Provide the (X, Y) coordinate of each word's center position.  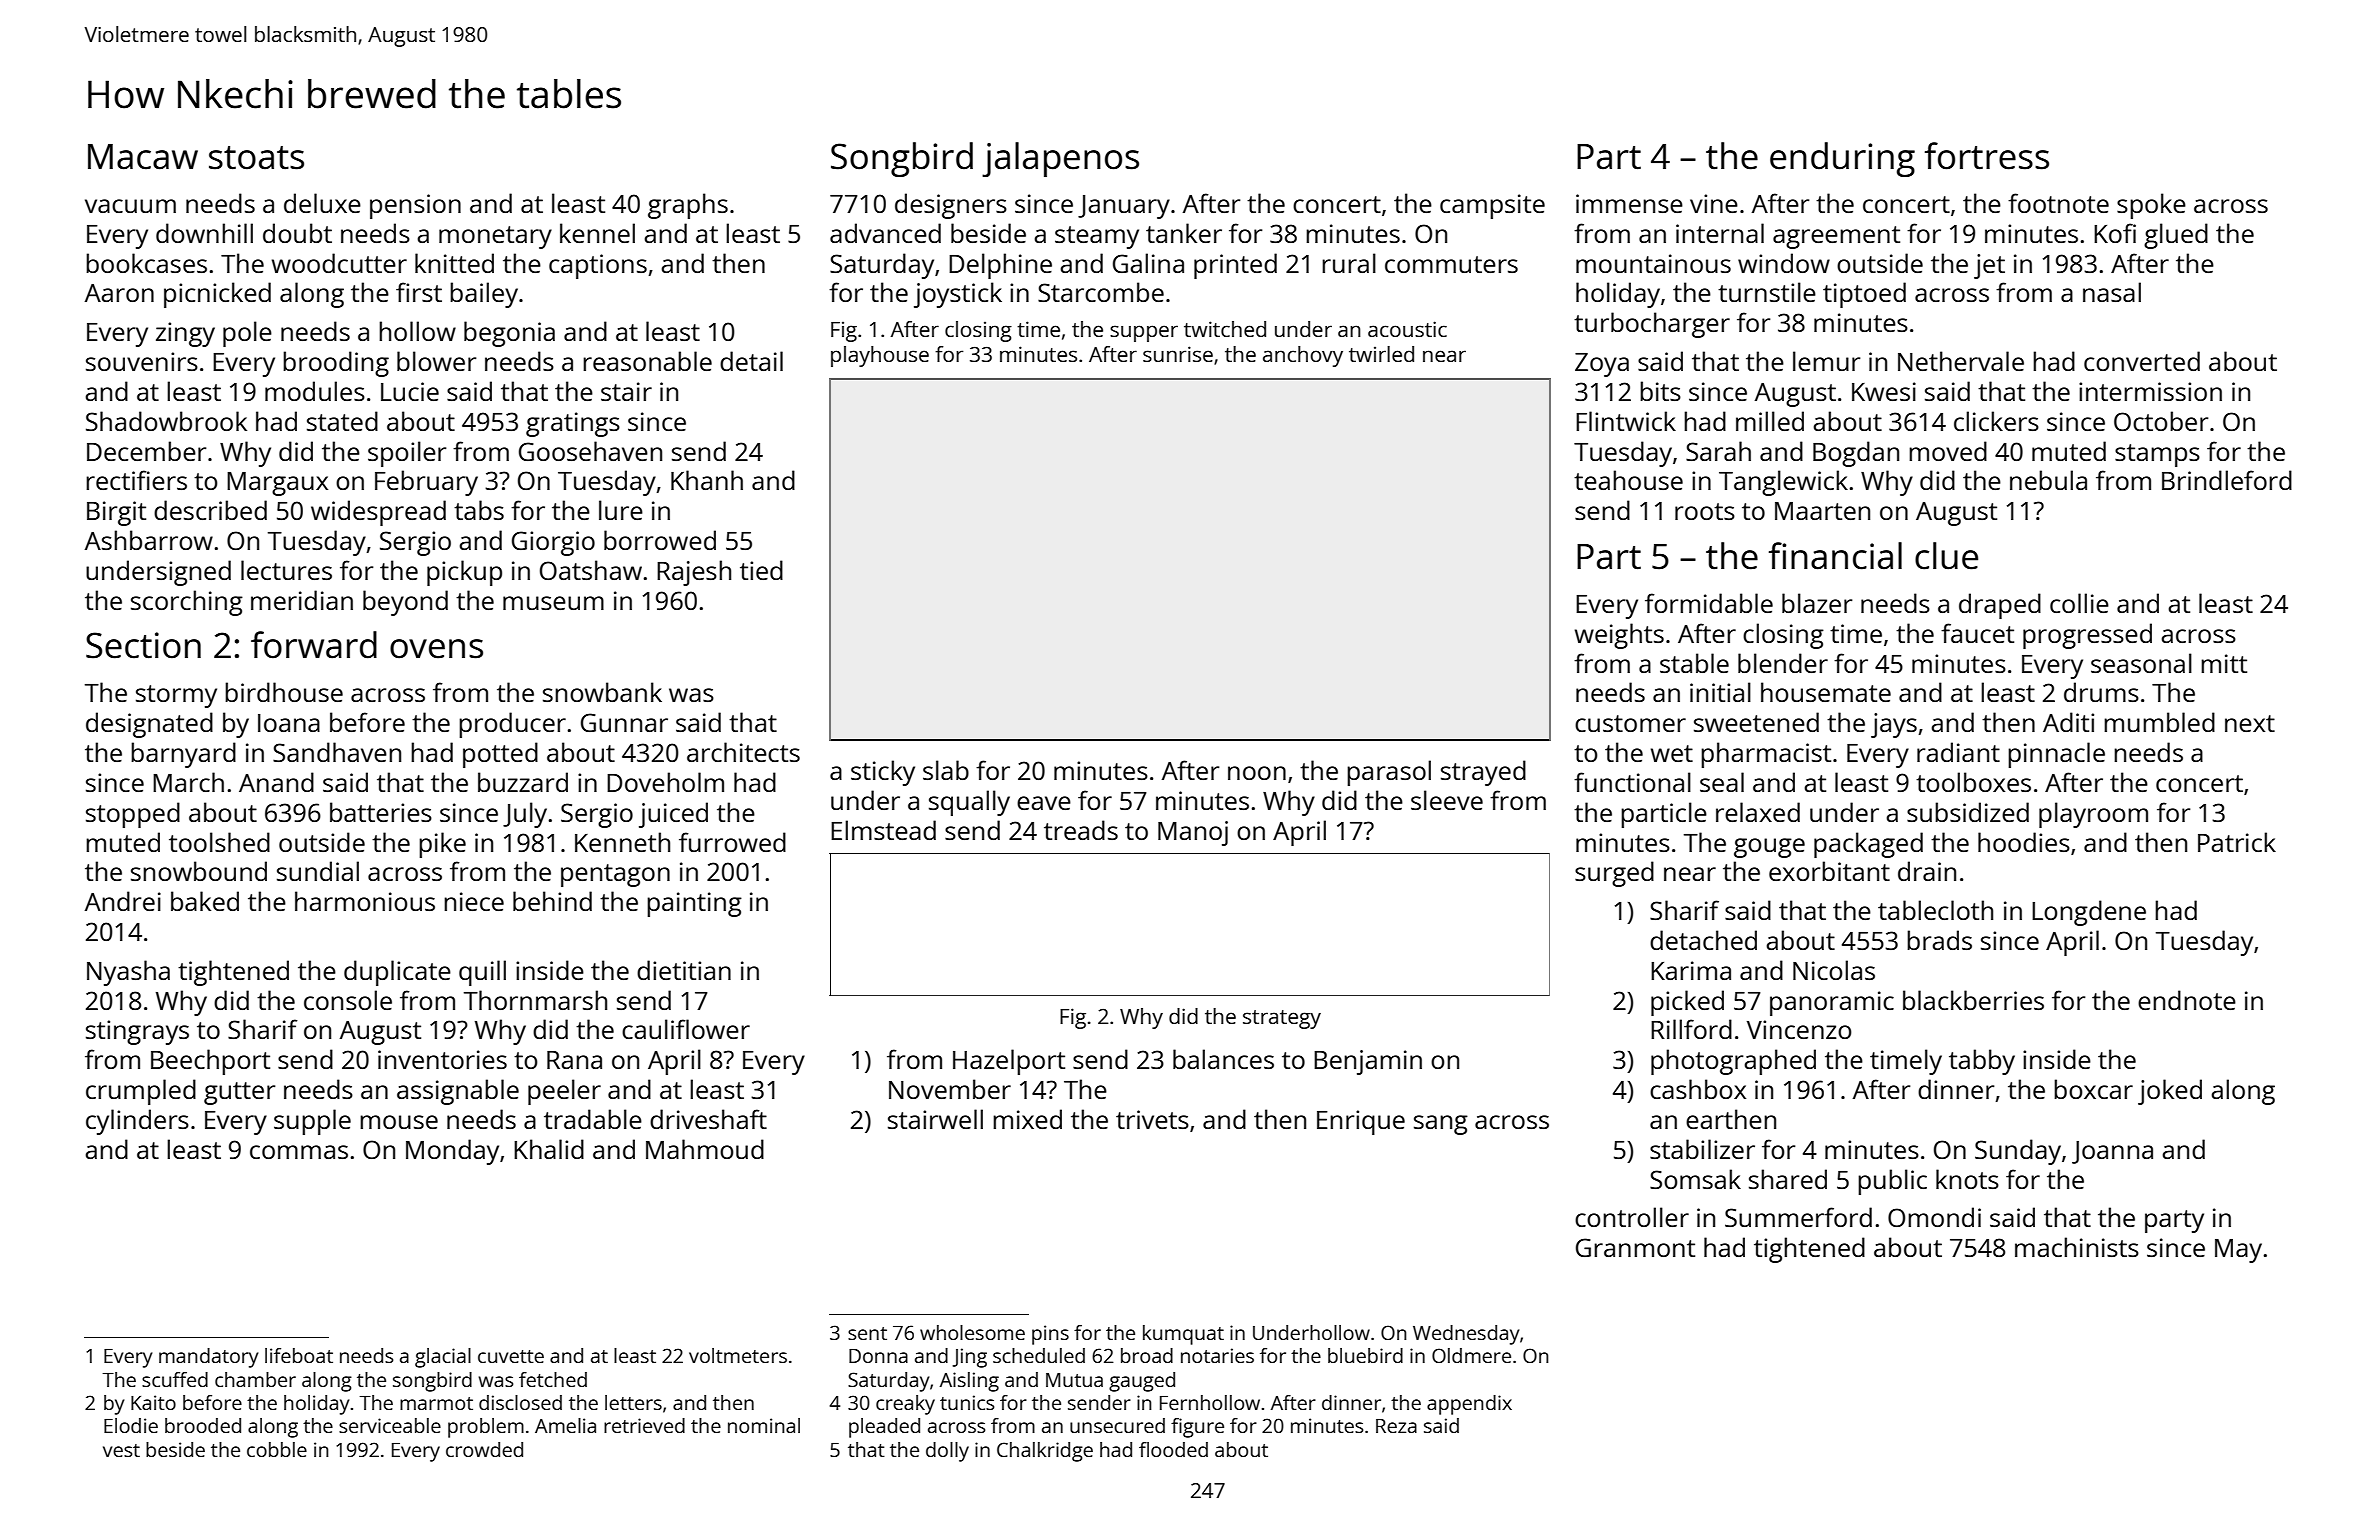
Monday (452, 1152)
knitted (454, 263)
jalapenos (1060, 159)
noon (1257, 773)
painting (694, 904)
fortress (1987, 156)
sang (1441, 1125)
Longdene (2089, 913)
